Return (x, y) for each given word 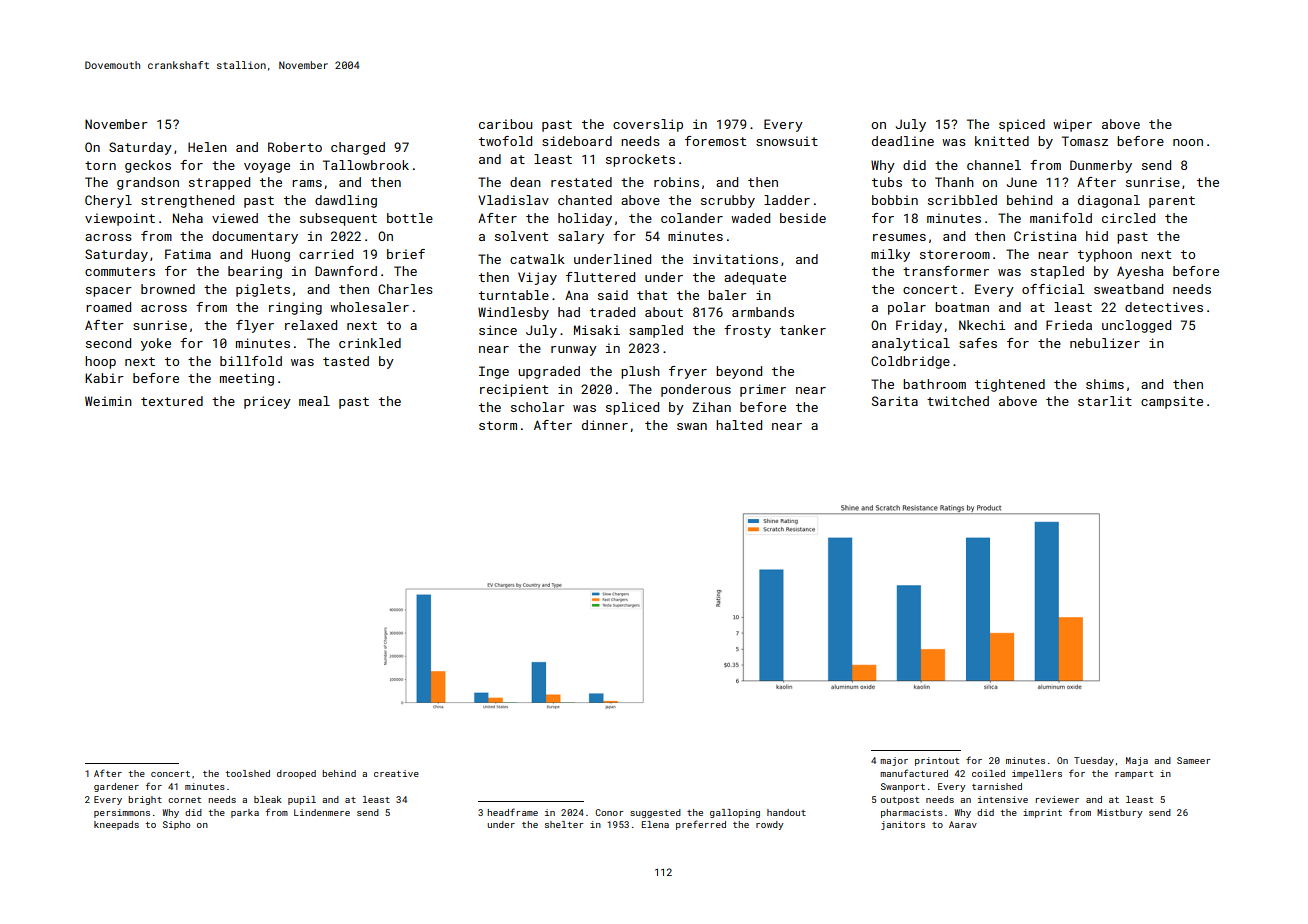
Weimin (108, 401)
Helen (207, 147)
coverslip (648, 125)
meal (314, 401)
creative (396, 773)
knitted (1002, 141)
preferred (701, 825)
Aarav (963, 824)
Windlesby (513, 313)
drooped (296, 774)
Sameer (1194, 760)
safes (978, 343)
